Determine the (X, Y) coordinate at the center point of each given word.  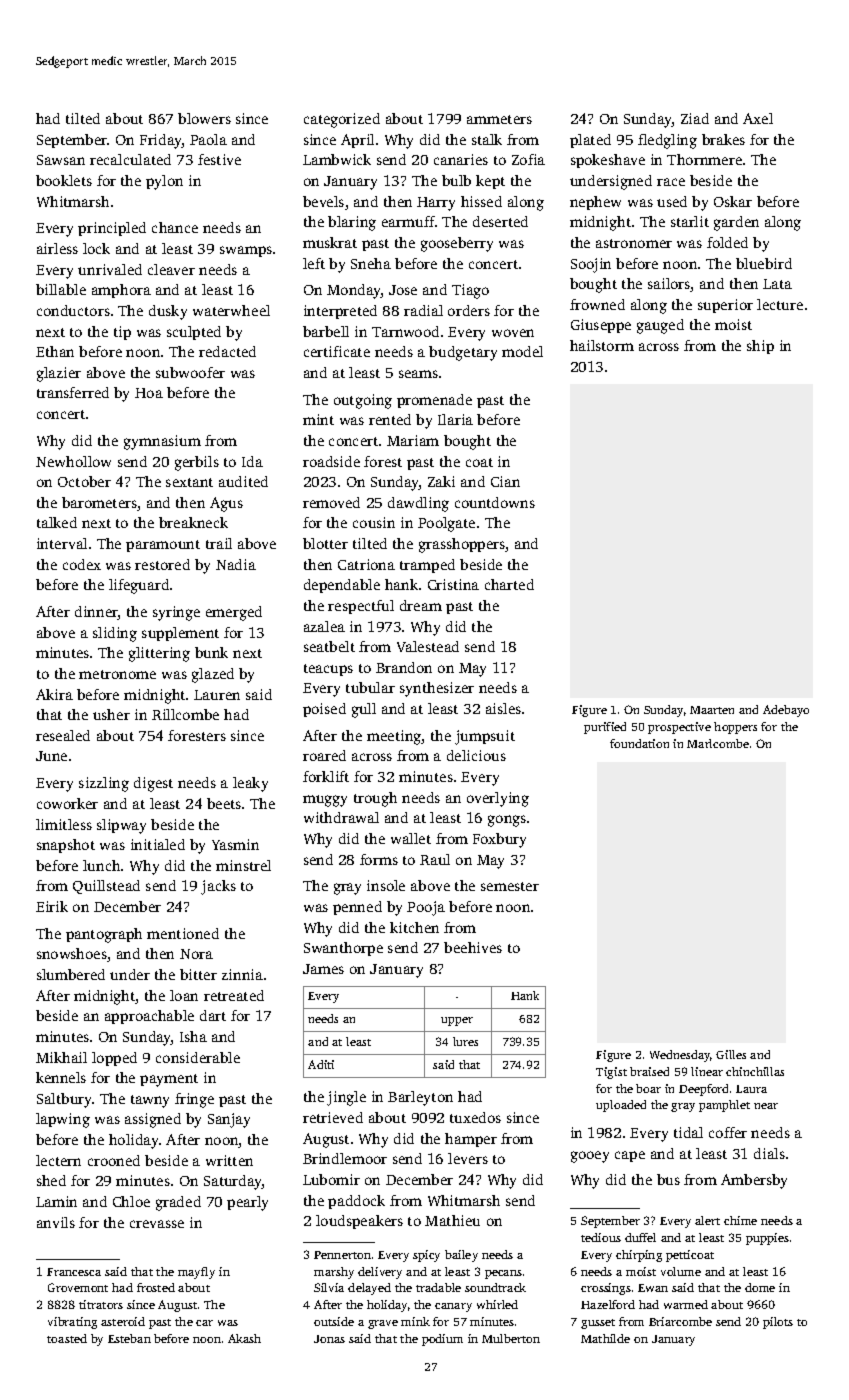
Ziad (695, 118)
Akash (244, 1338)
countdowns (495, 502)
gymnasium (162, 442)
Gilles (731, 1054)
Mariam (413, 440)
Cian (505, 481)
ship (760, 347)
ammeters (499, 119)
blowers (204, 118)
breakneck (193, 522)
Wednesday (680, 1056)
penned (357, 908)
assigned (153, 1120)
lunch (101, 865)
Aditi (321, 1064)
